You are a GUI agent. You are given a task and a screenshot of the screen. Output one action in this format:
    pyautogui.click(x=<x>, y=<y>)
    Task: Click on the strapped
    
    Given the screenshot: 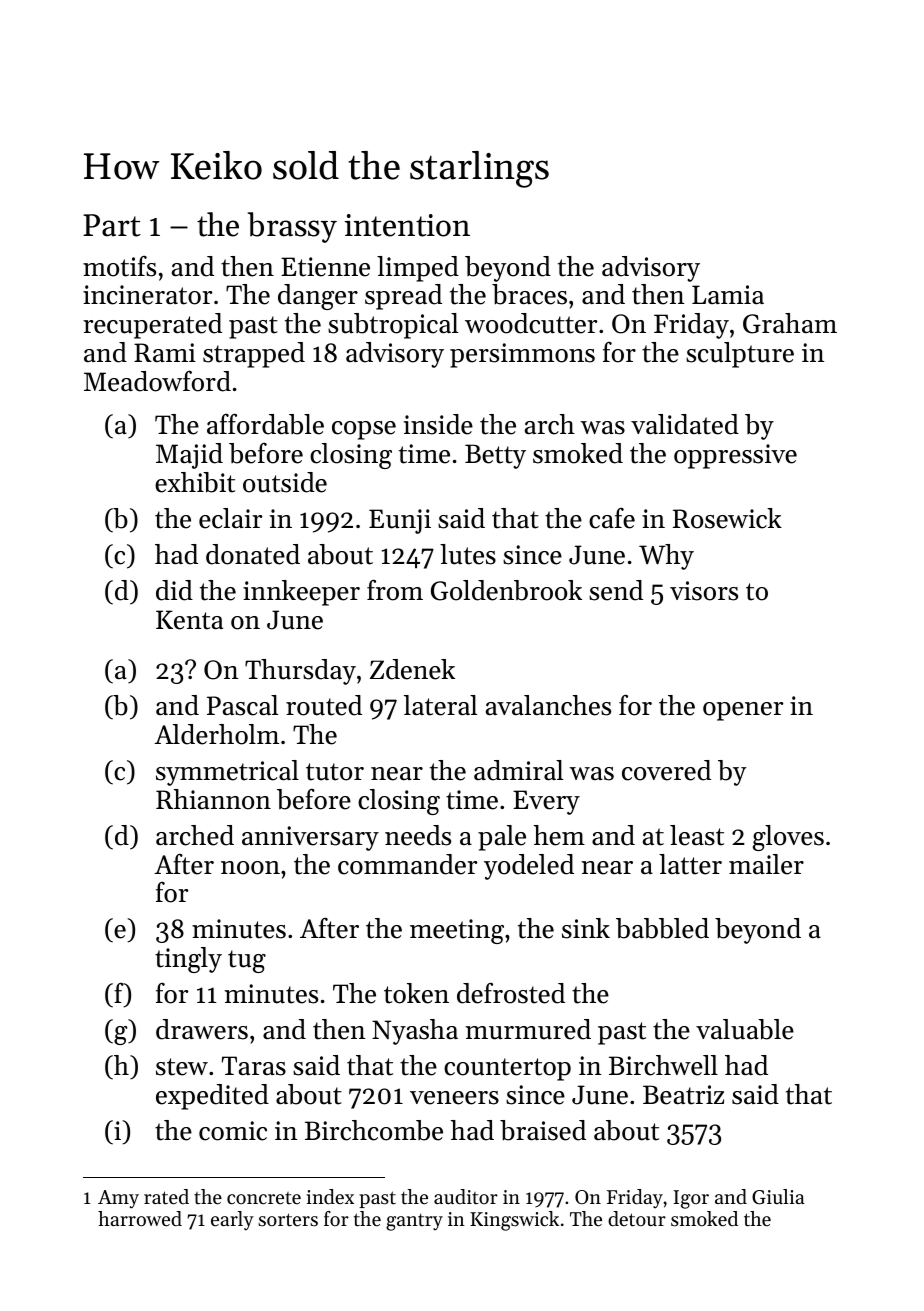 What is the action you would take?
    pyautogui.click(x=254, y=355)
